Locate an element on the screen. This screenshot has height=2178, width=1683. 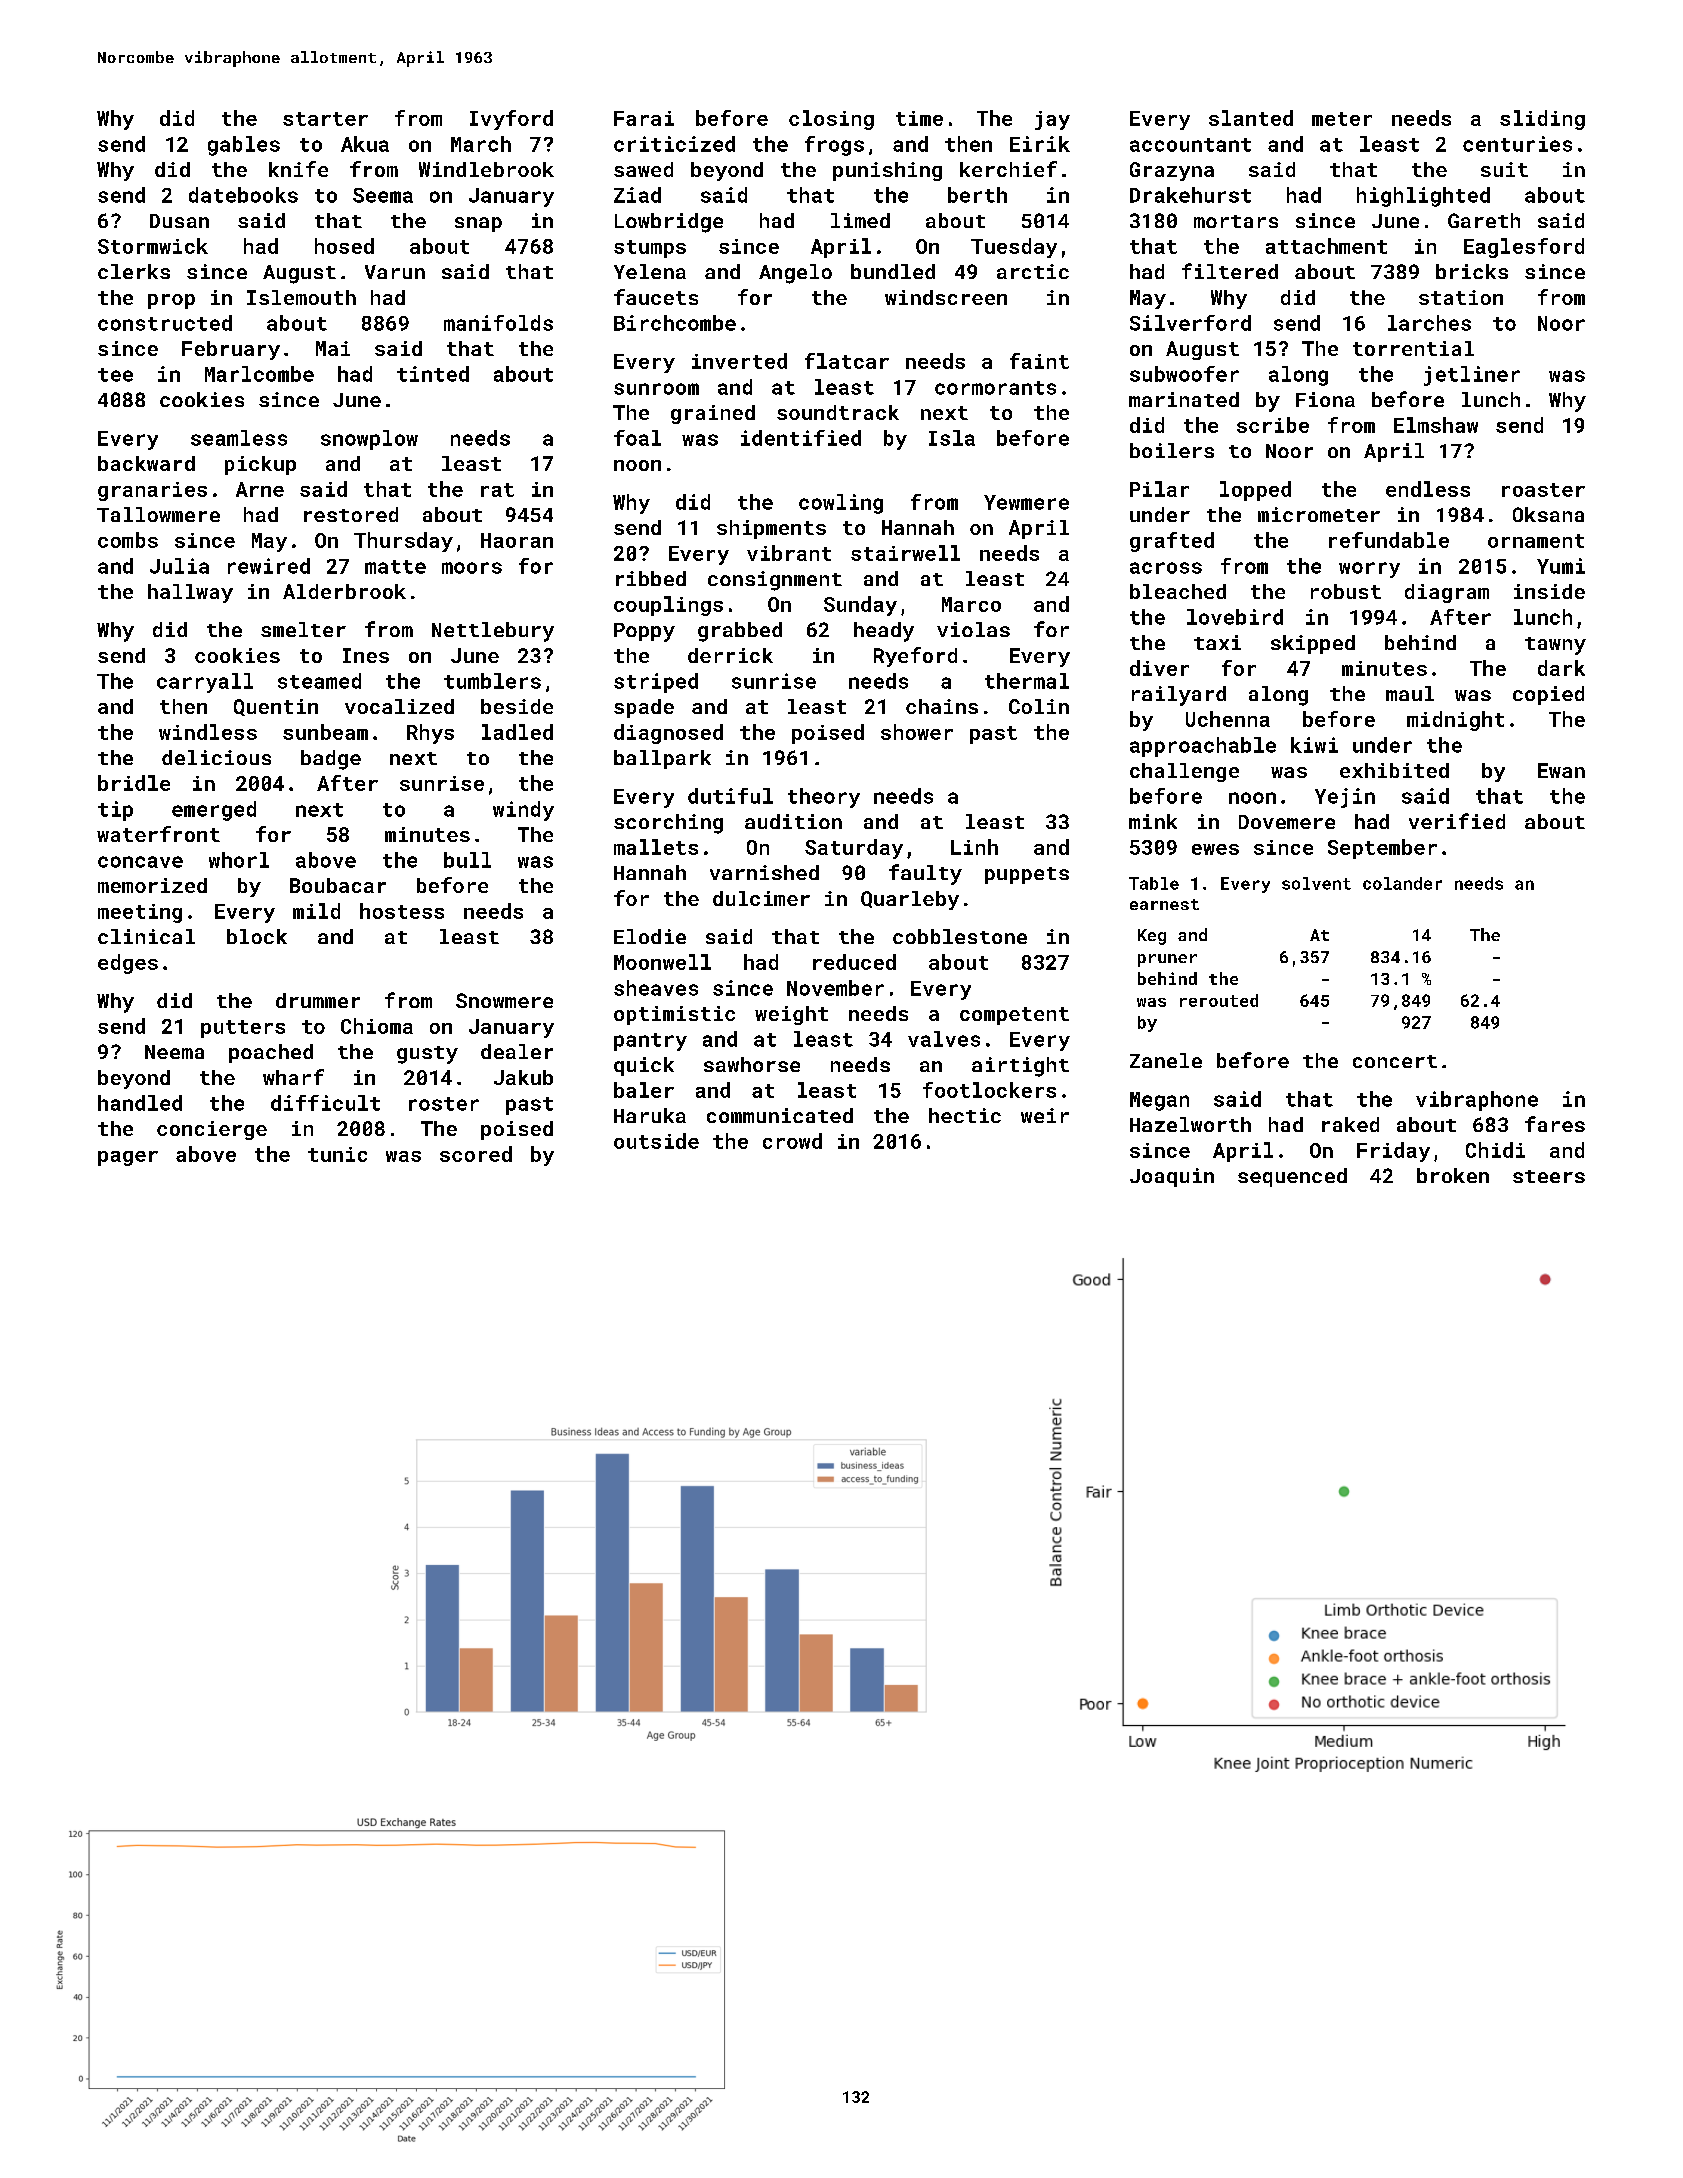
skipped is located at coordinates (1313, 644).
